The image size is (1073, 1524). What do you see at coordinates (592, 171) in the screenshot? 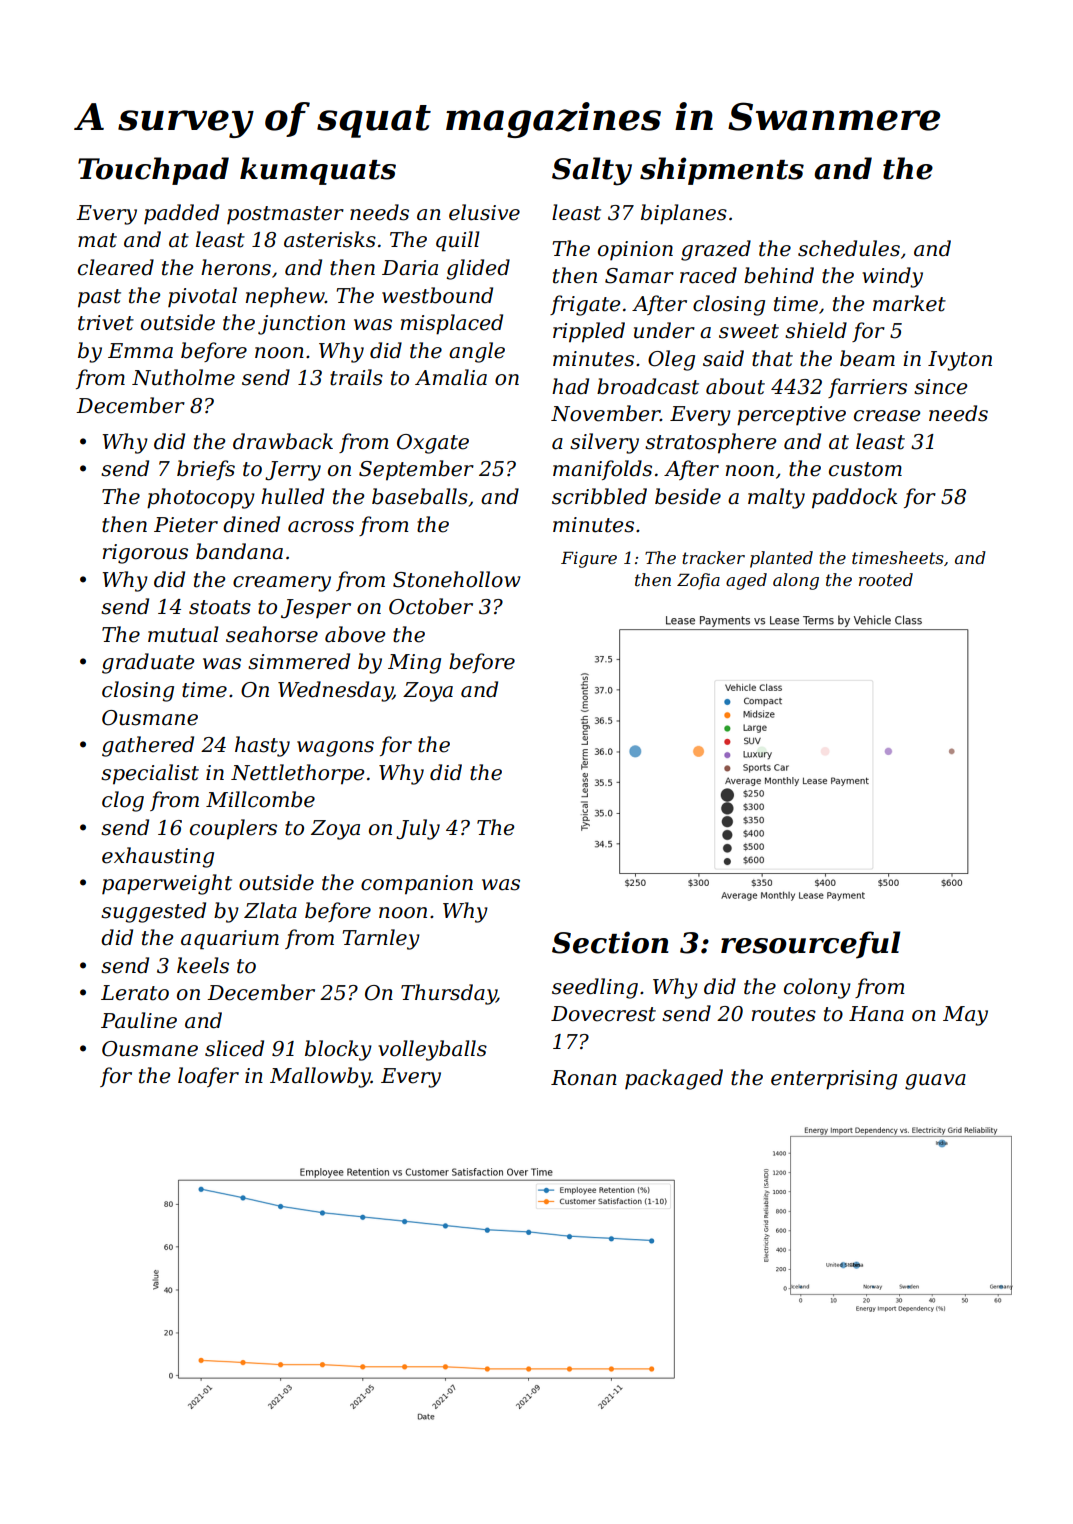
I see `Salty` at bounding box center [592, 171].
